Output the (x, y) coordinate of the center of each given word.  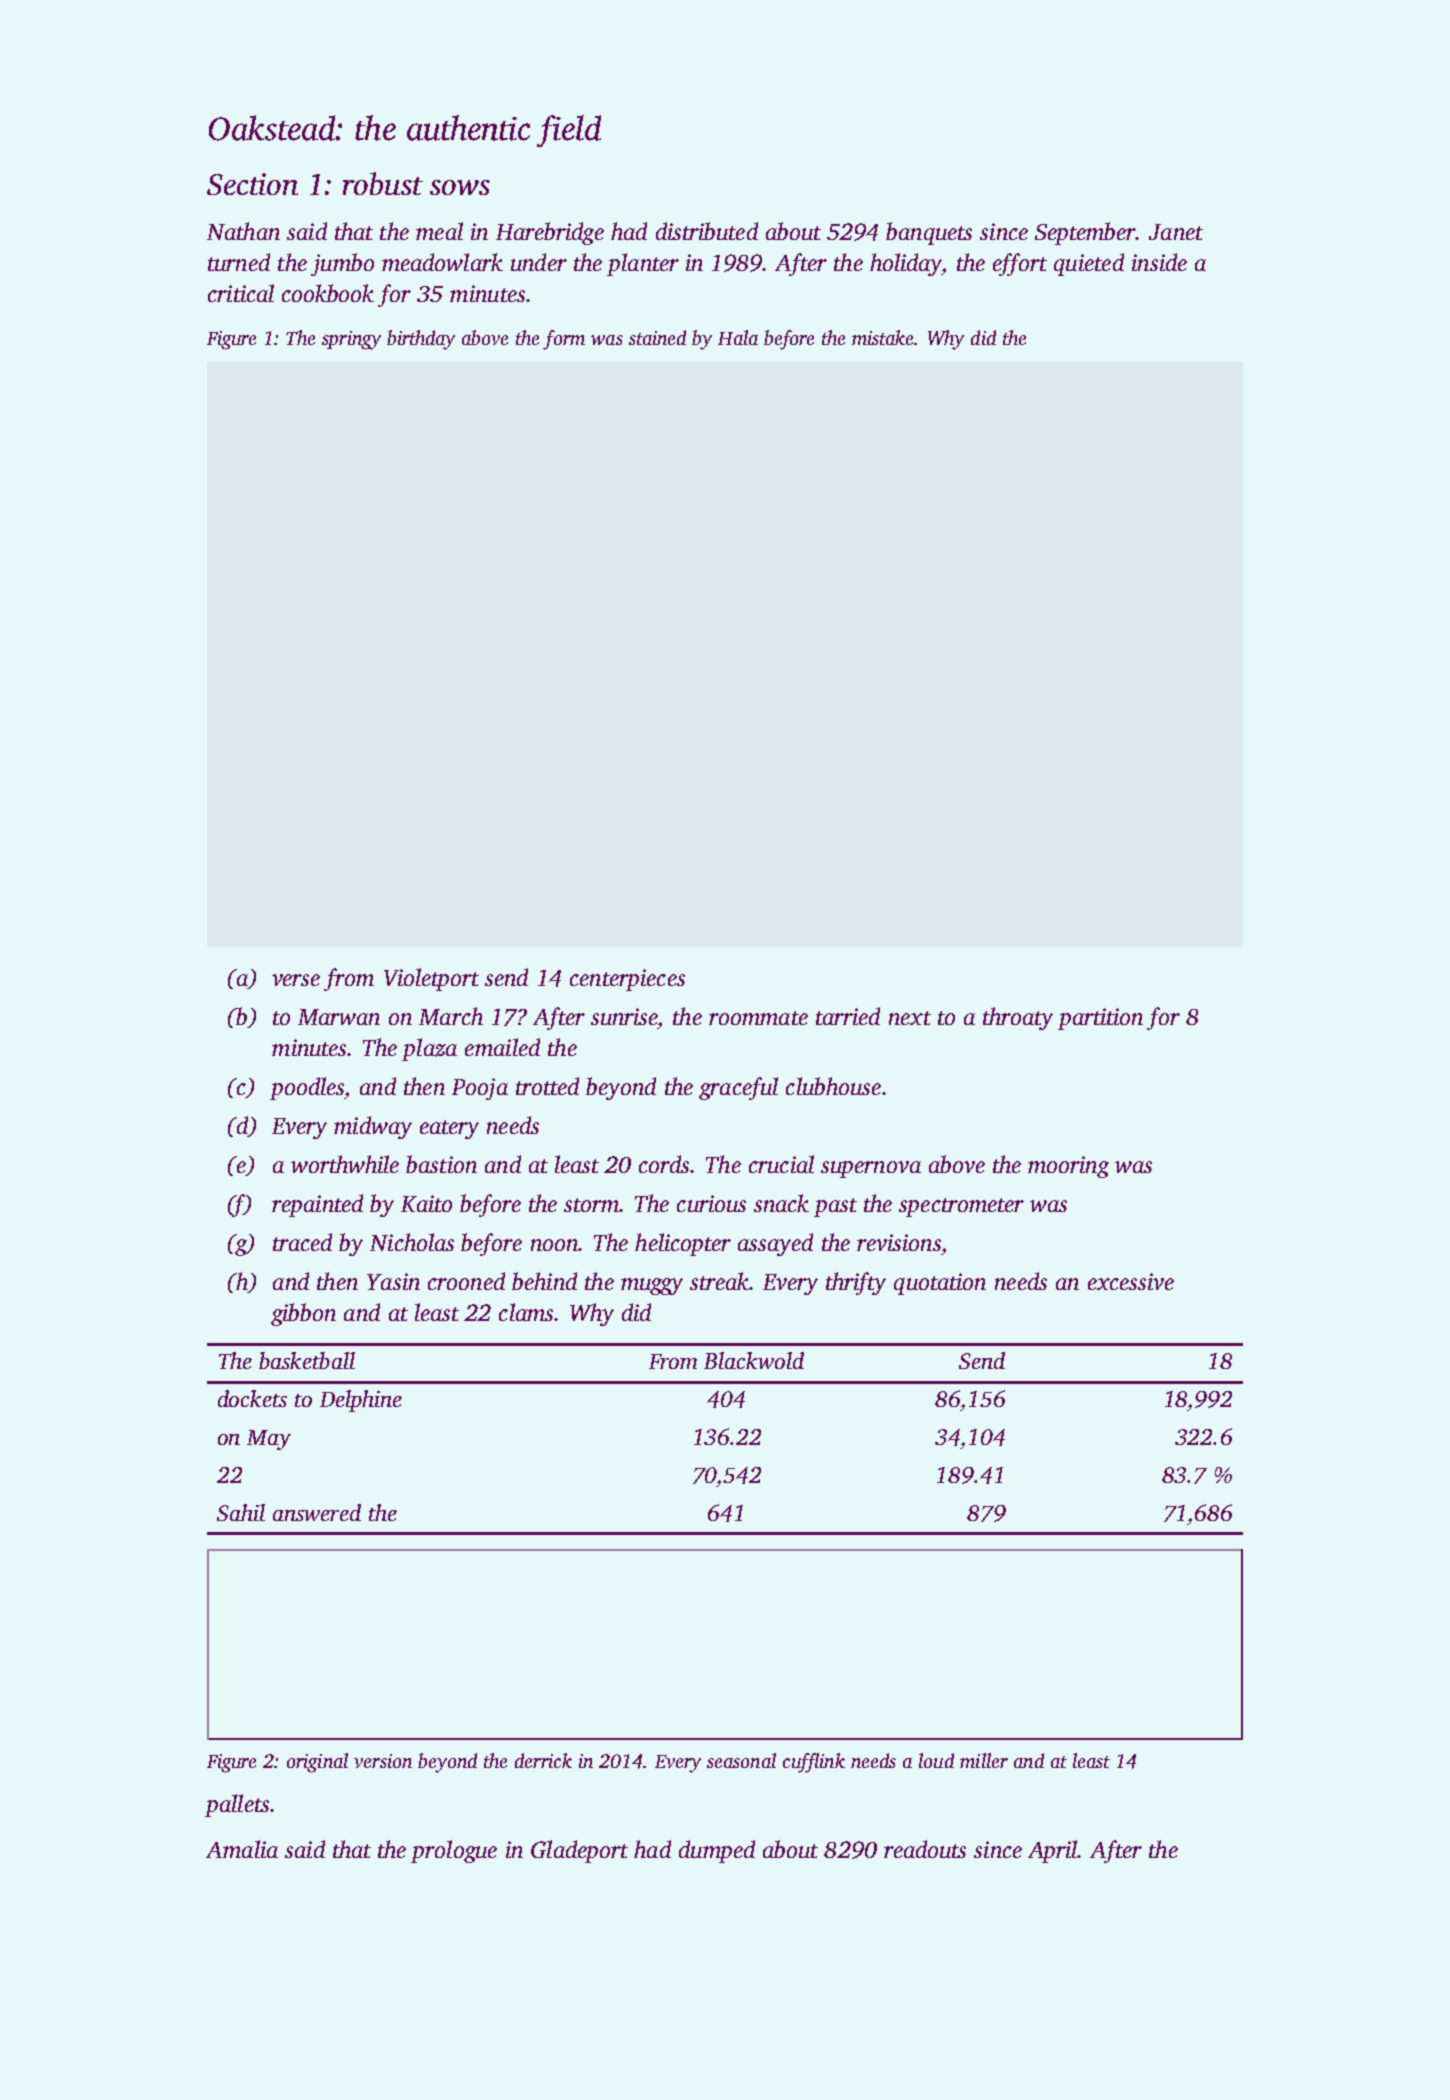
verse (296, 980)
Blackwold (754, 1360)
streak (720, 1281)
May (269, 1440)
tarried (848, 1016)
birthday (421, 340)
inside (1159, 262)
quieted (1089, 264)
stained (657, 337)
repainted (317, 1205)
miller (984, 1760)
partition (1100, 1019)
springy (351, 340)
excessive (1131, 1281)
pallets (237, 1805)
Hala (738, 337)
